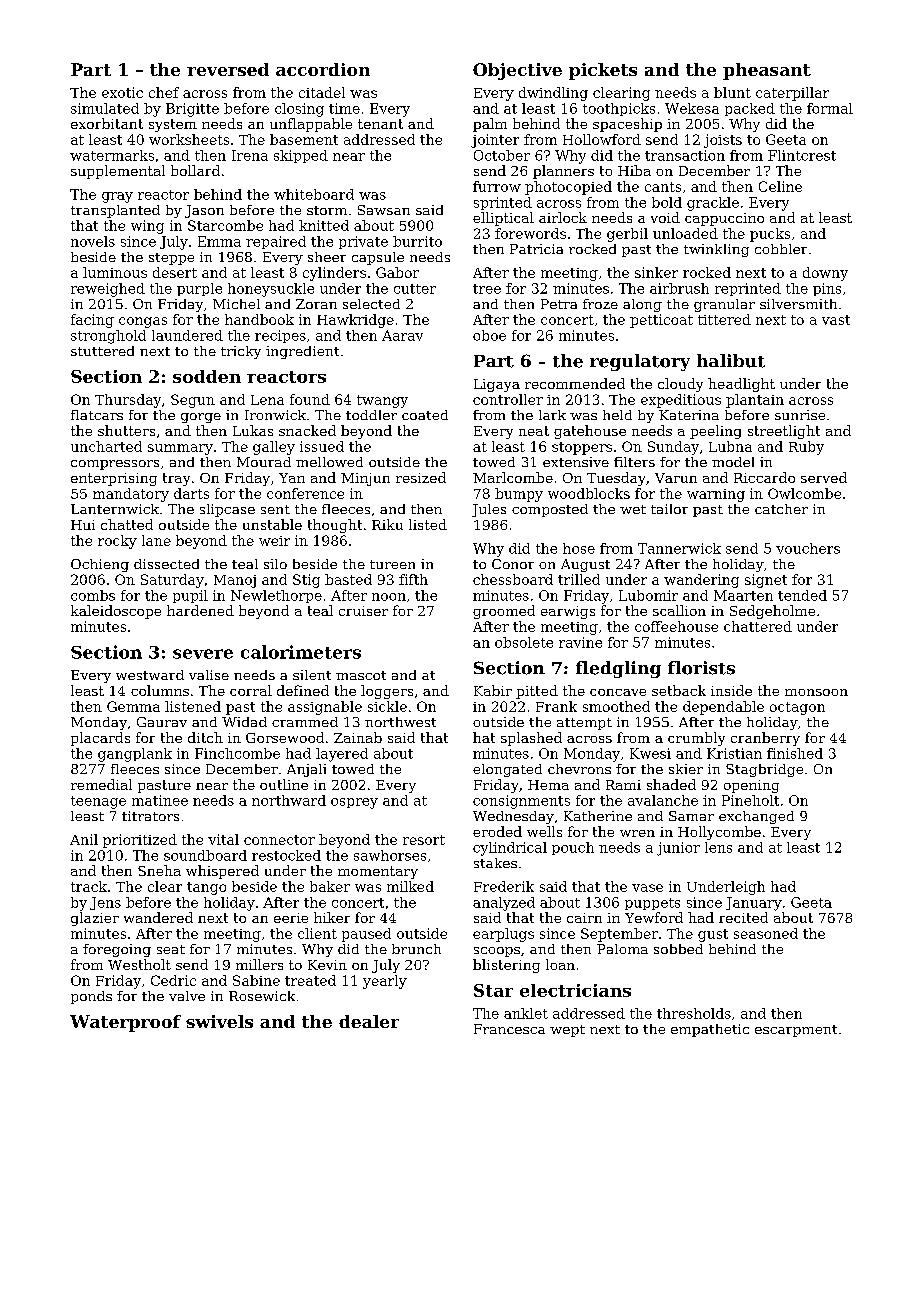  Describe the element at coordinates (115, 272) in the document. I see `luminous` at that location.
